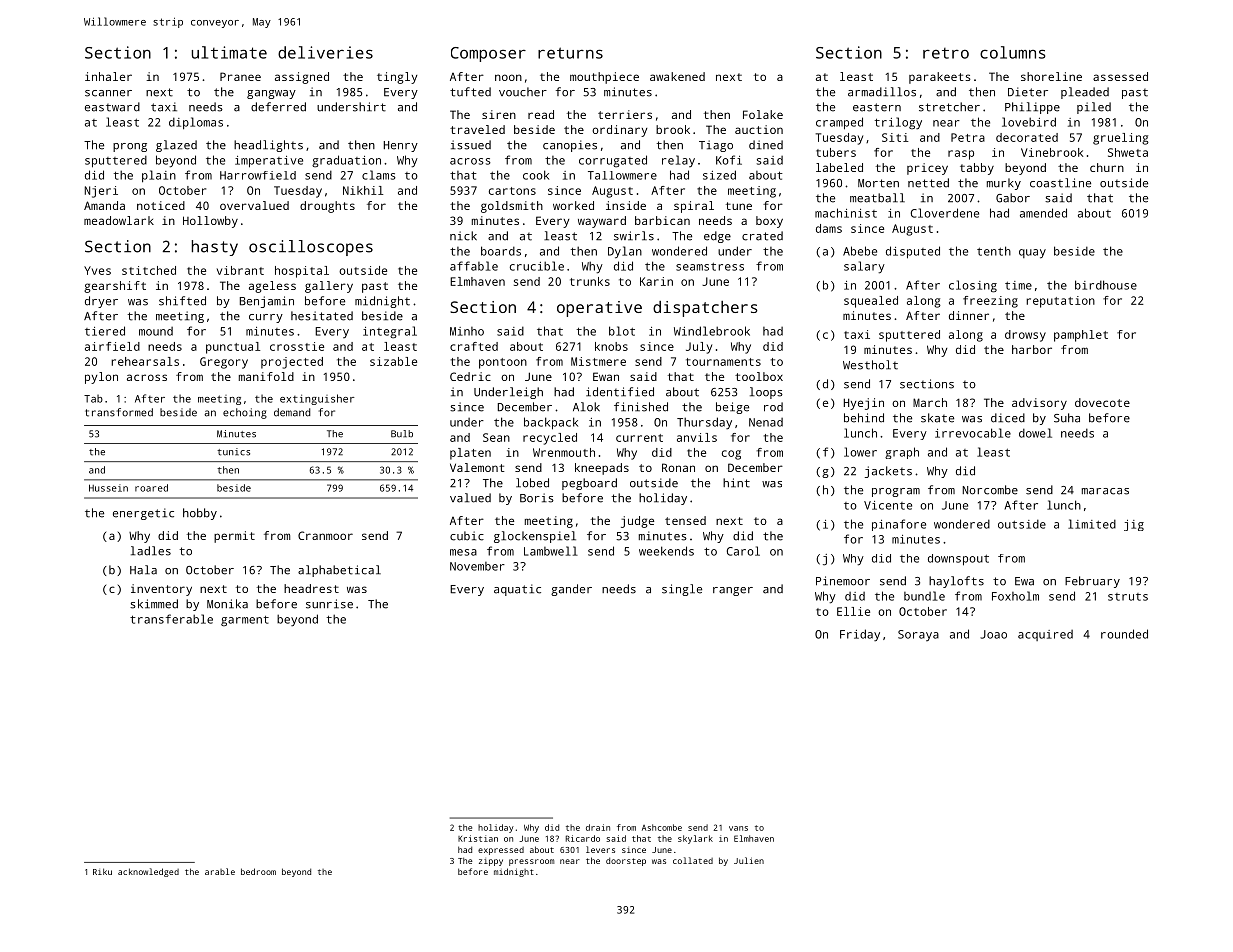 The image size is (1233, 952). Describe the element at coordinates (677, 76) in the screenshot. I see `awakened` at that location.
